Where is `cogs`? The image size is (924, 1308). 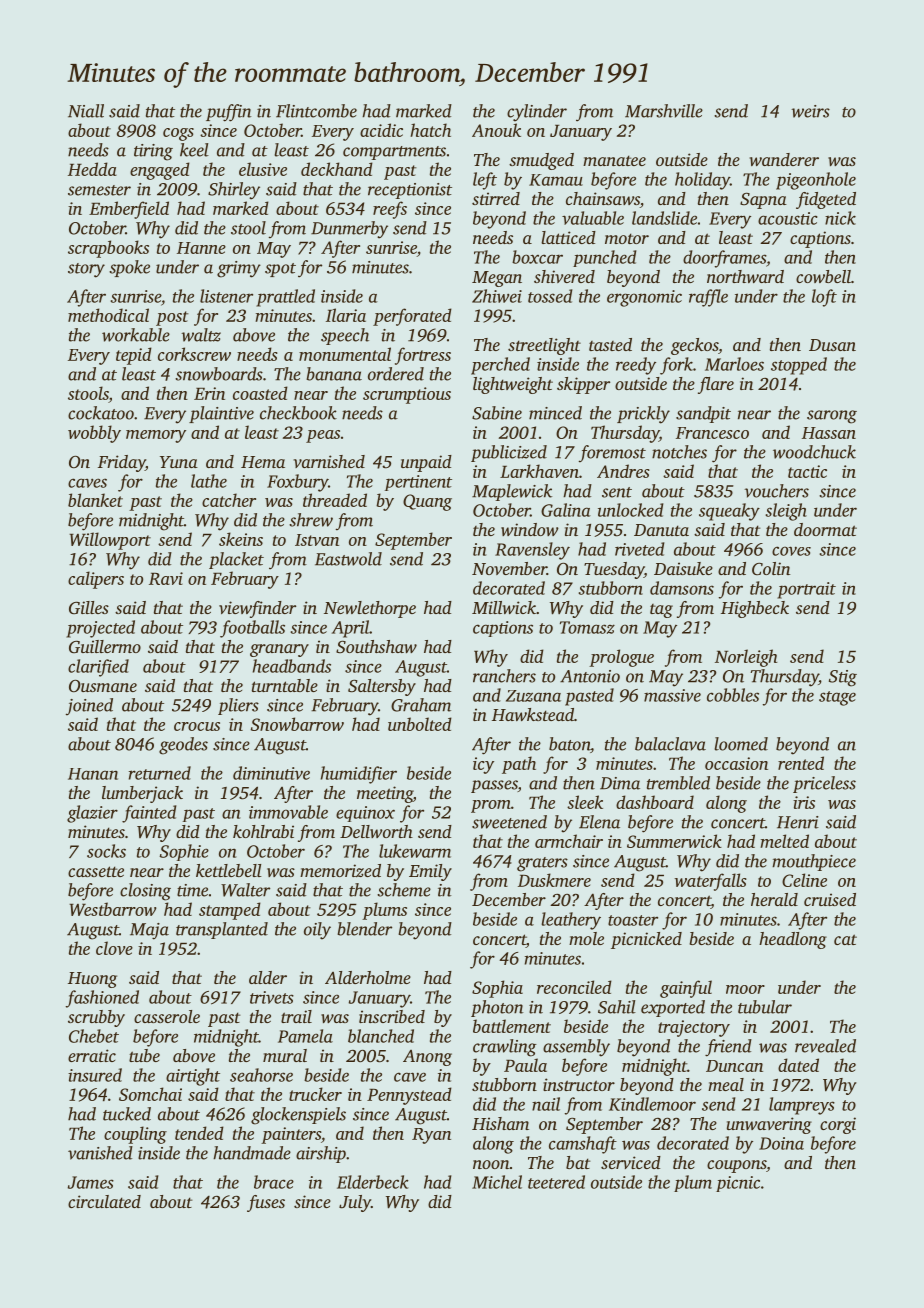
cogs is located at coordinates (178, 134).
